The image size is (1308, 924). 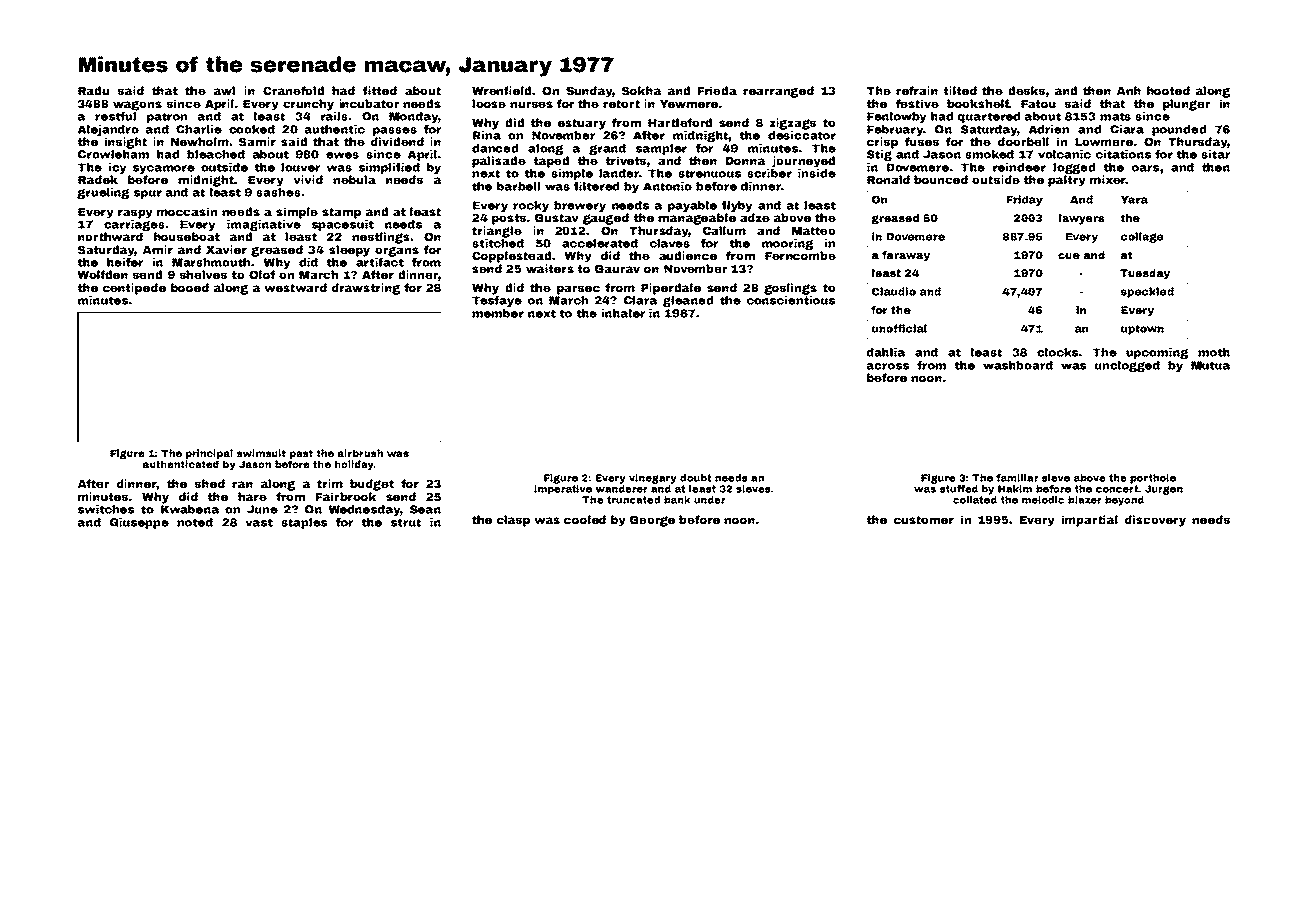 I want to click on member, so click(x=498, y=313).
